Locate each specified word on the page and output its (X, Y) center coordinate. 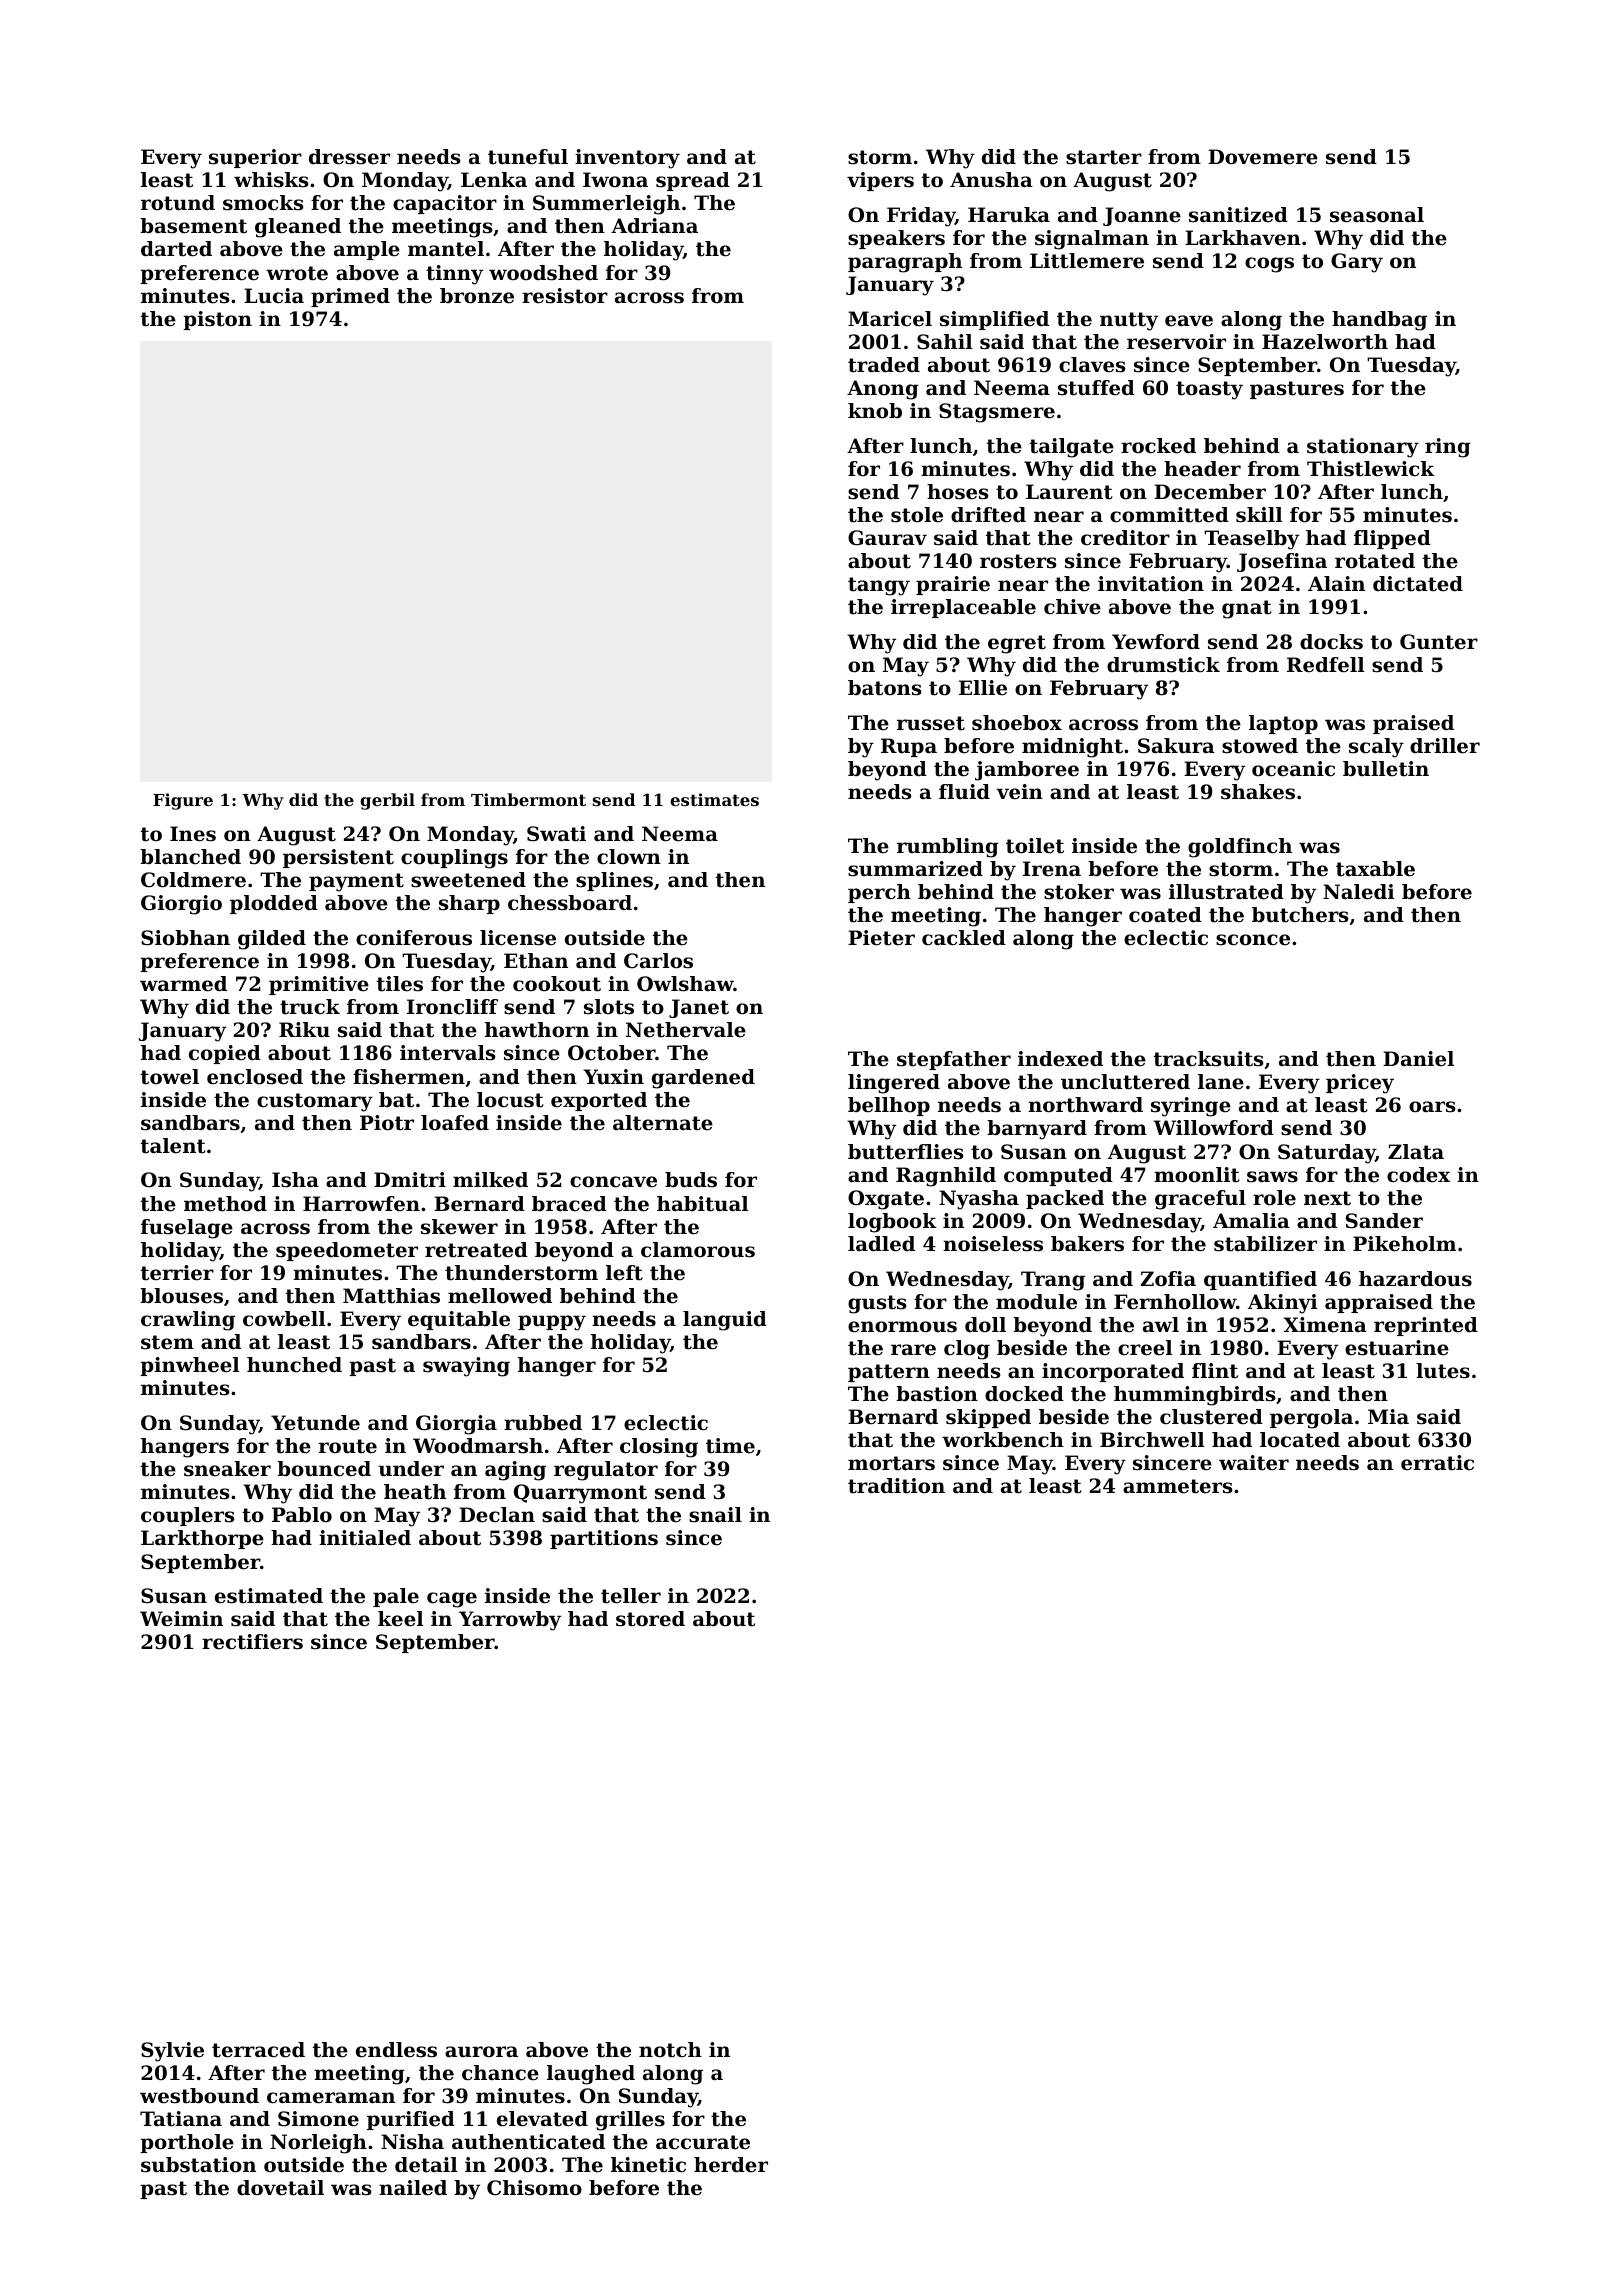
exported (599, 1101)
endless (396, 2050)
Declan (497, 1515)
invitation (1151, 584)
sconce (1253, 940)
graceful (1200, 1200)
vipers (880, 181)
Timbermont (528, 799)
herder (731, 2165)
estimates (714, 799)
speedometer (347, 1251)
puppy (552, 1323)
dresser (349, 157)
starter (1104, 157)
